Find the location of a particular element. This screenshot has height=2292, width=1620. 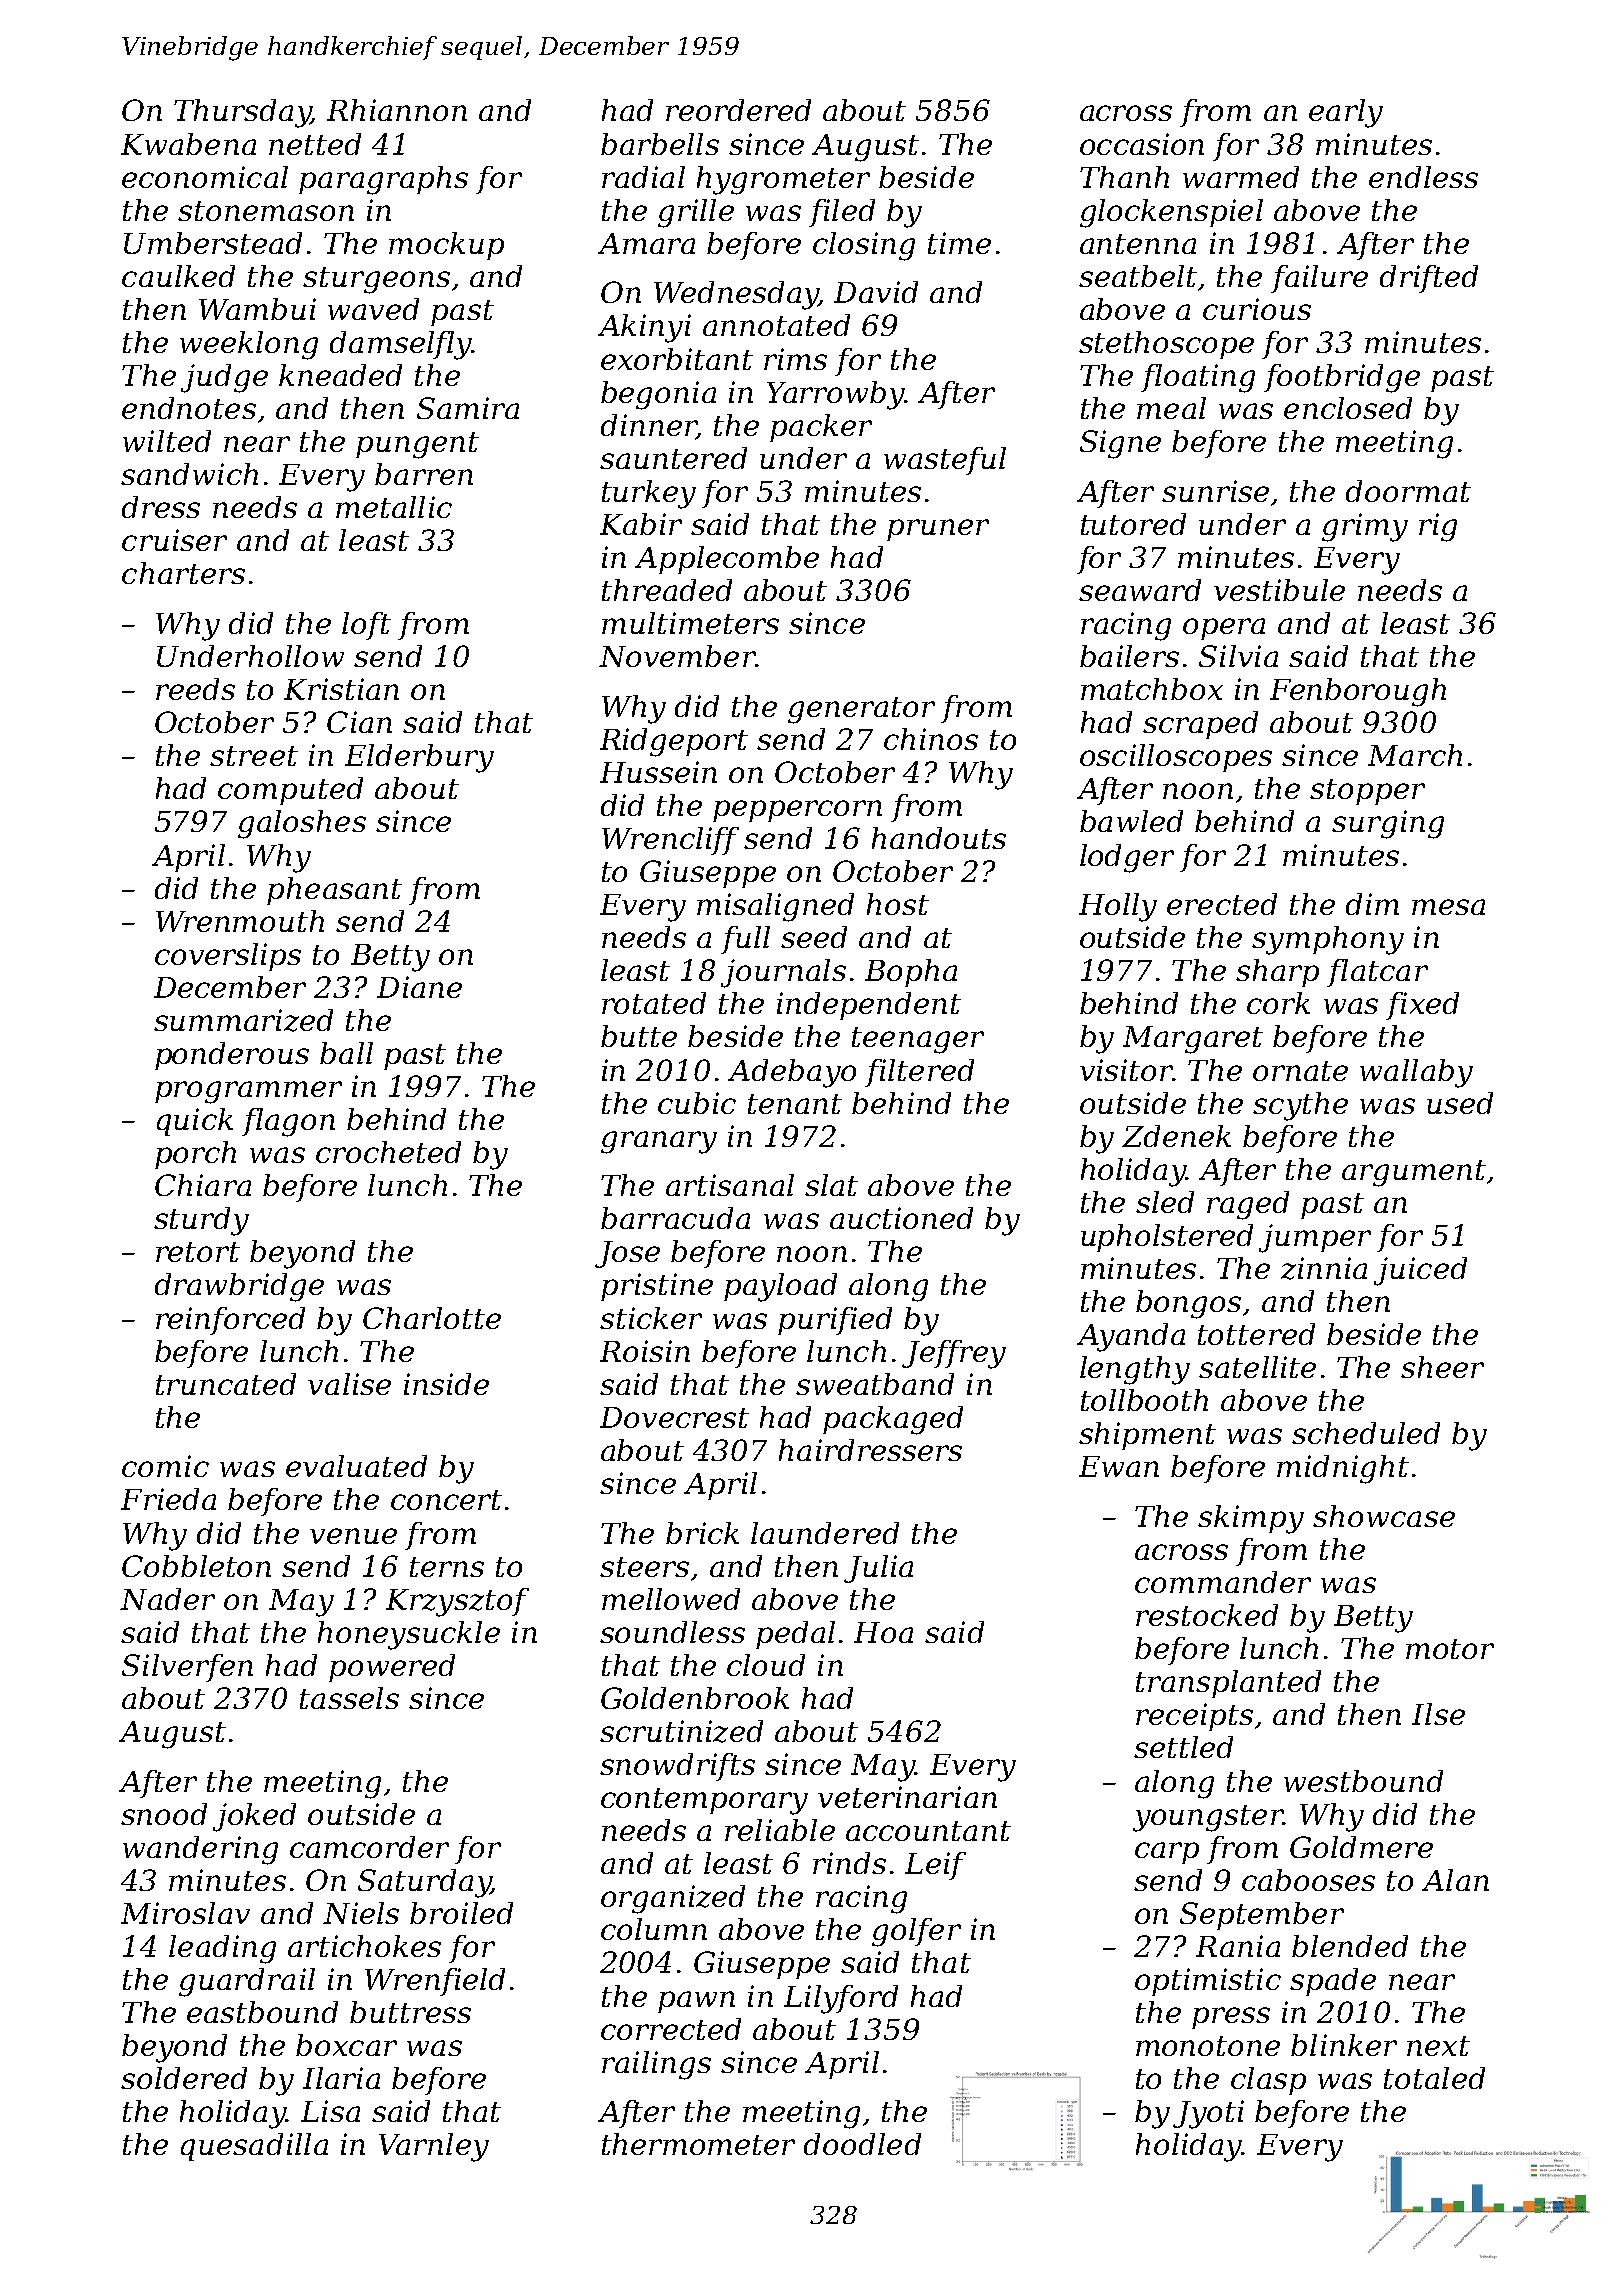

caulked is located at coordinates (178, 276).
